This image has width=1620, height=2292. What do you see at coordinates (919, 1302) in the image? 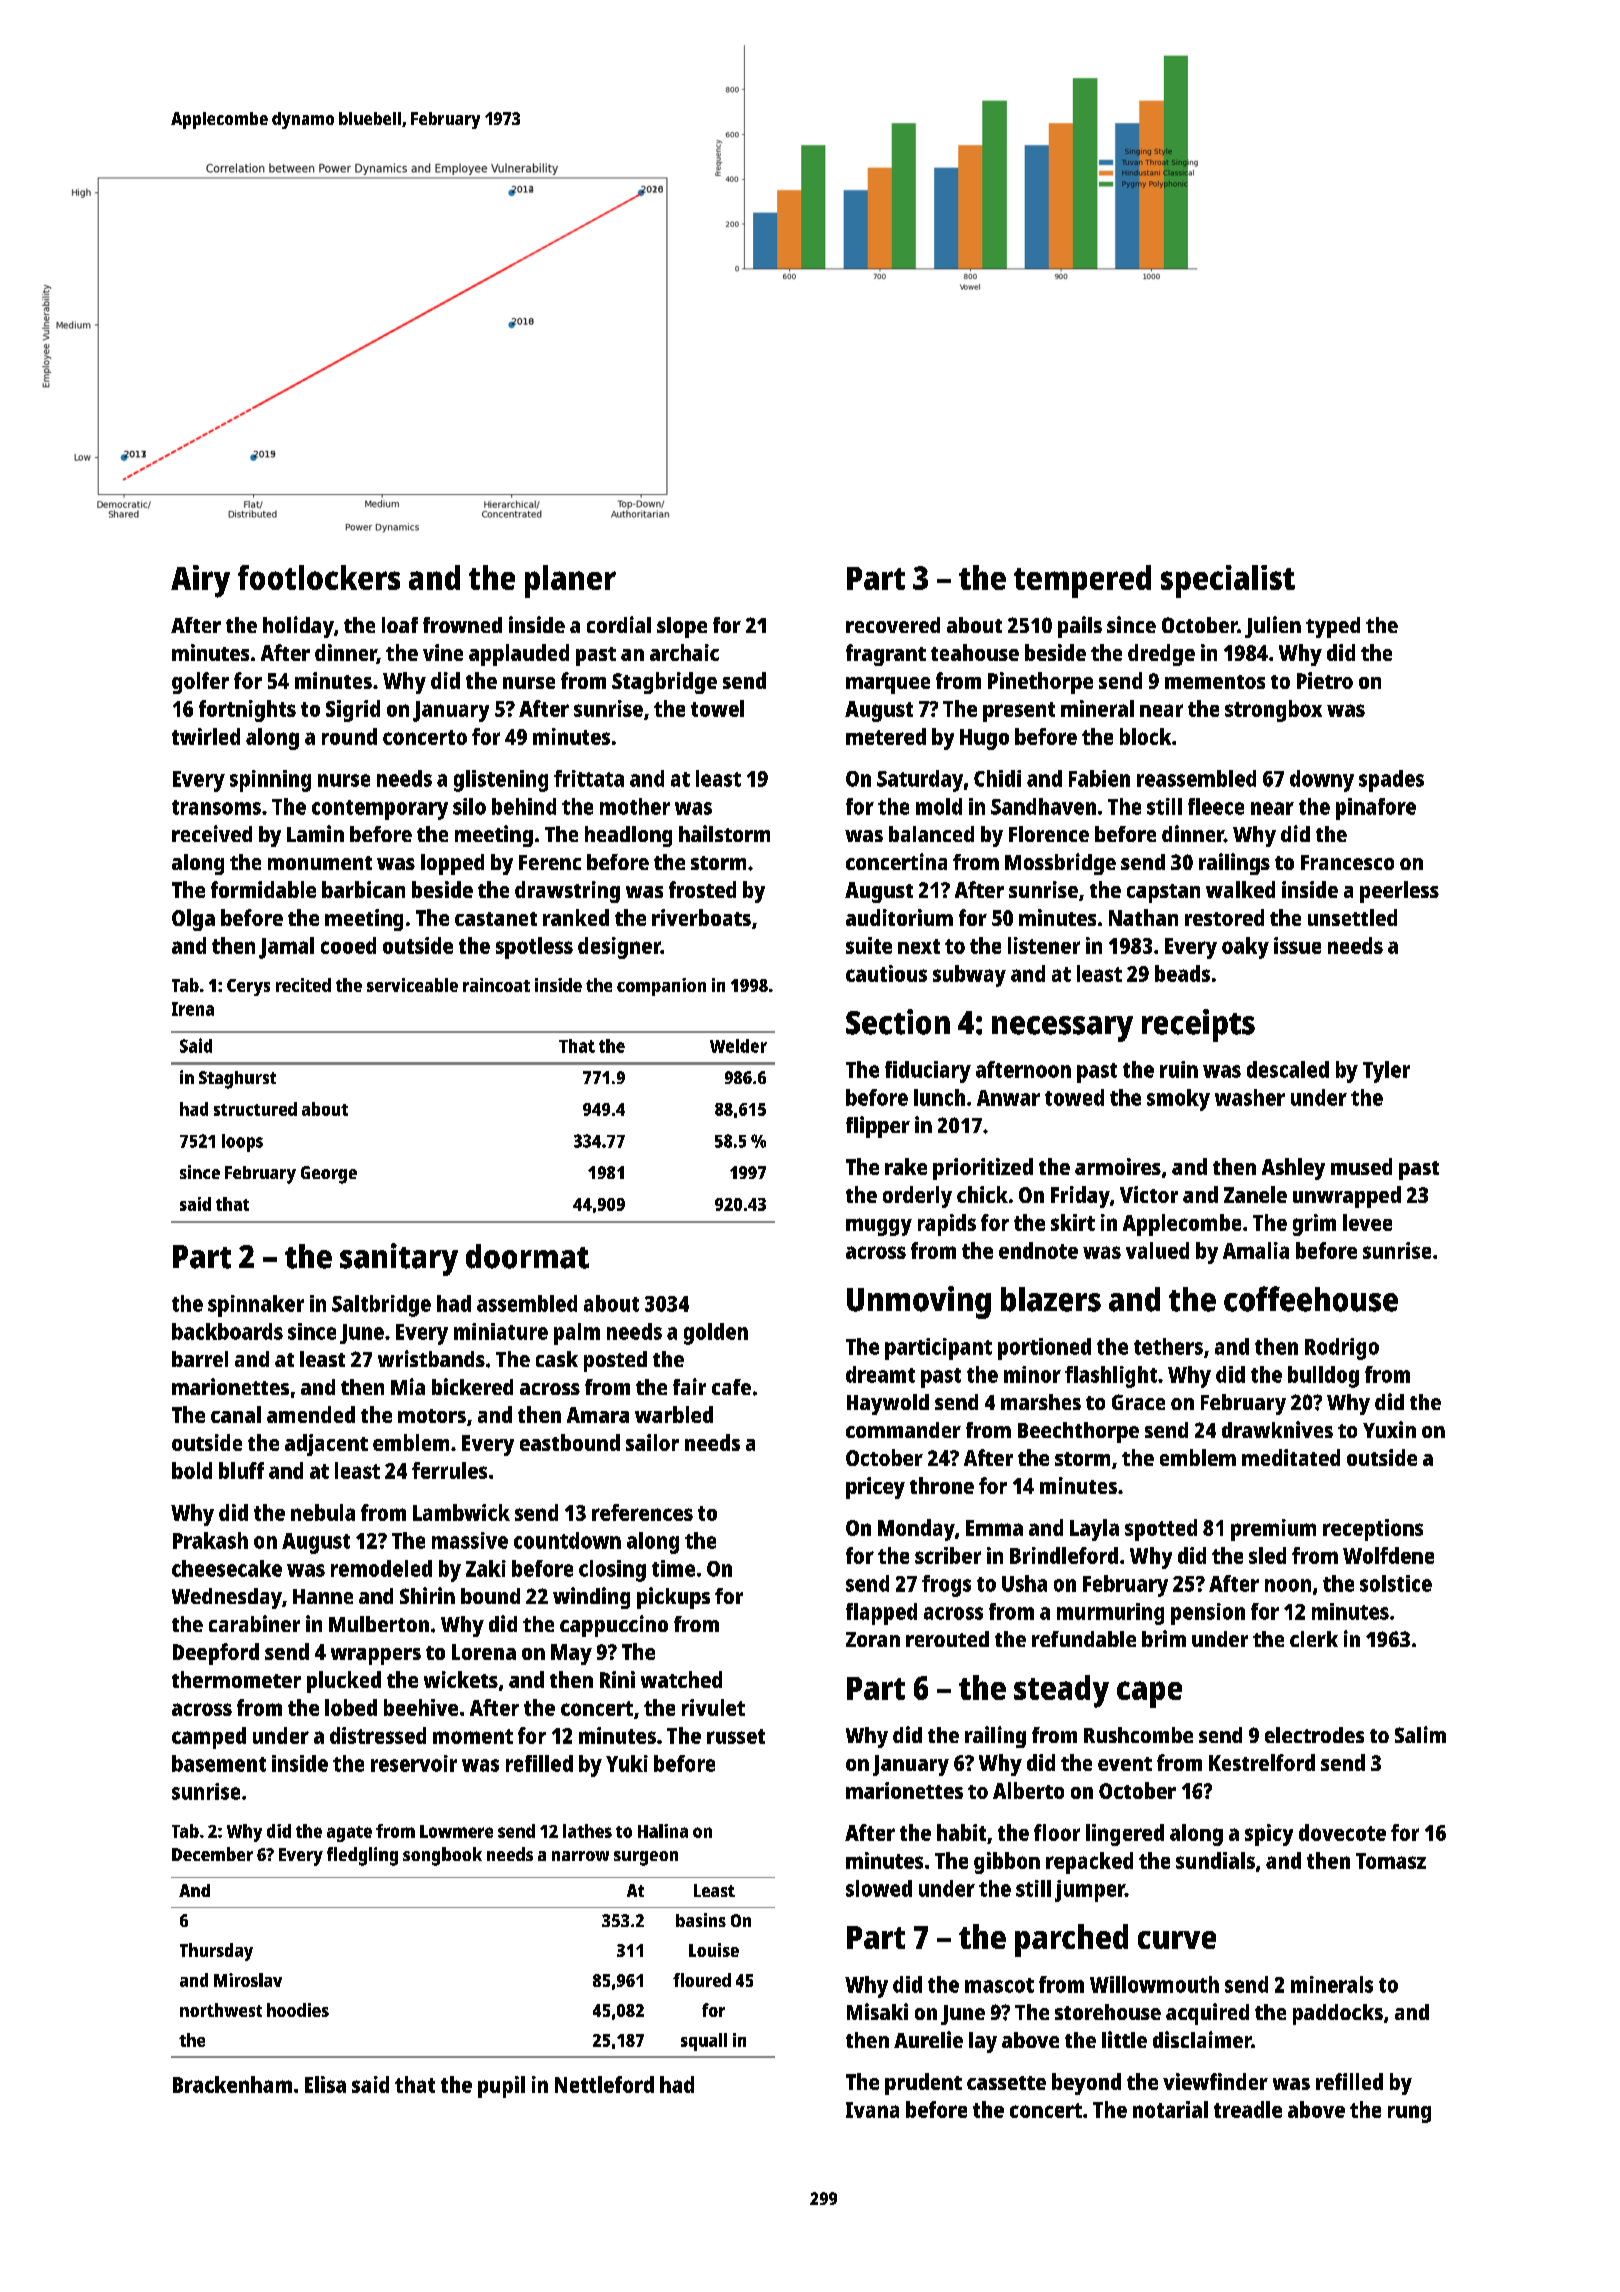
I see `Unmoving` at bounding box center [919, 1302].
